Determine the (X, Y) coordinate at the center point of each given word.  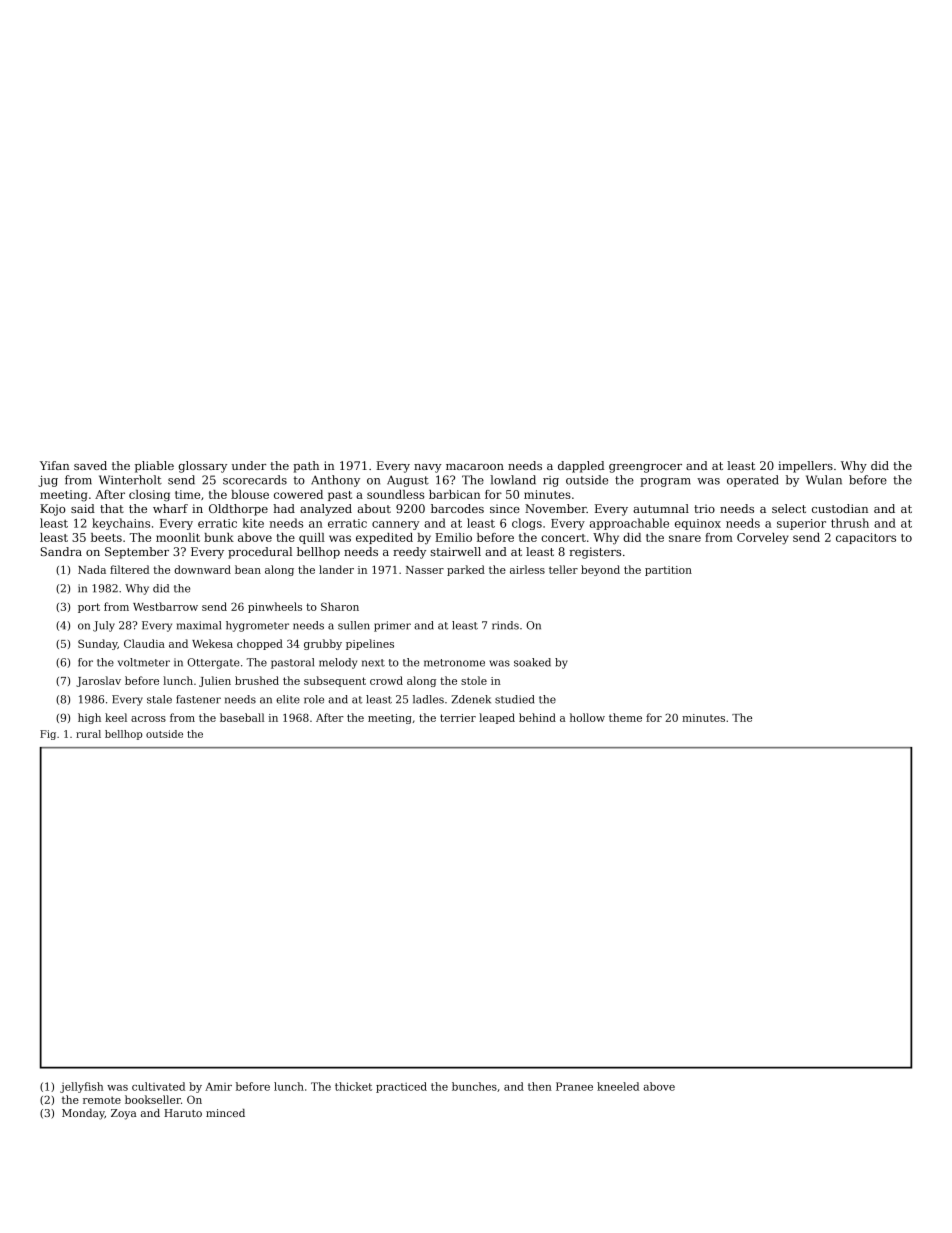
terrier (458, 718)
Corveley (763, 539)
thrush (850, 523)
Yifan (54, 465)
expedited (384, 538)
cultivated (158, 1086)
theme (625, 717)
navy (427, 468)
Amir (218, 1086)
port (89, 608)
